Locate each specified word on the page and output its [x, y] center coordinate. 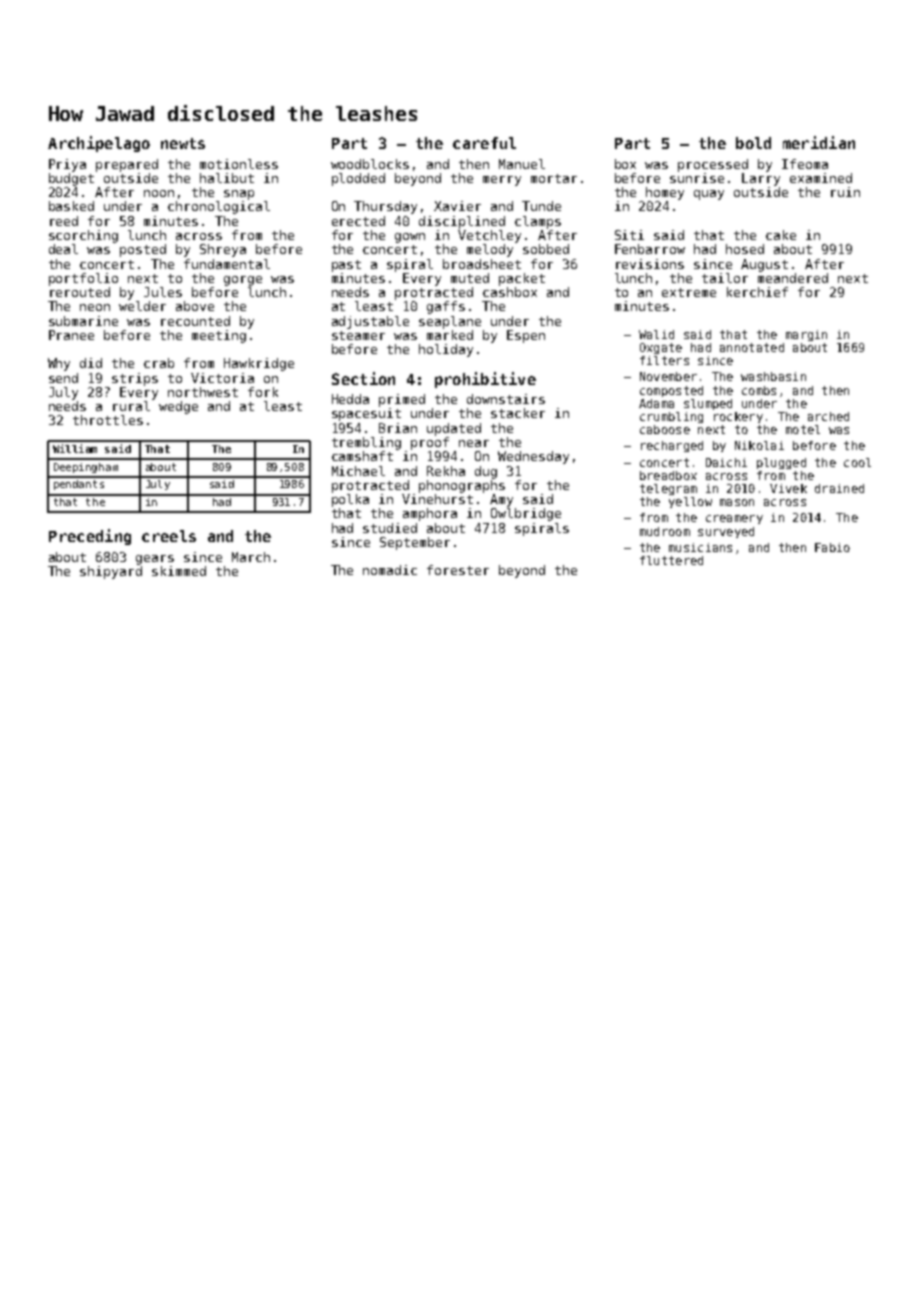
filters [664, 360]
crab [159, 363]
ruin [845, 192]
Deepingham [86, 468]
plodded [358, 179]
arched [828, 416]
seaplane [450, 322]
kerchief [757, 292]
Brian [398, 428]
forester [458, 570]
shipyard [111, 572]
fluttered [671, 560]
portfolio [83, 279]
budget [71, 179]
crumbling [671, 417]
